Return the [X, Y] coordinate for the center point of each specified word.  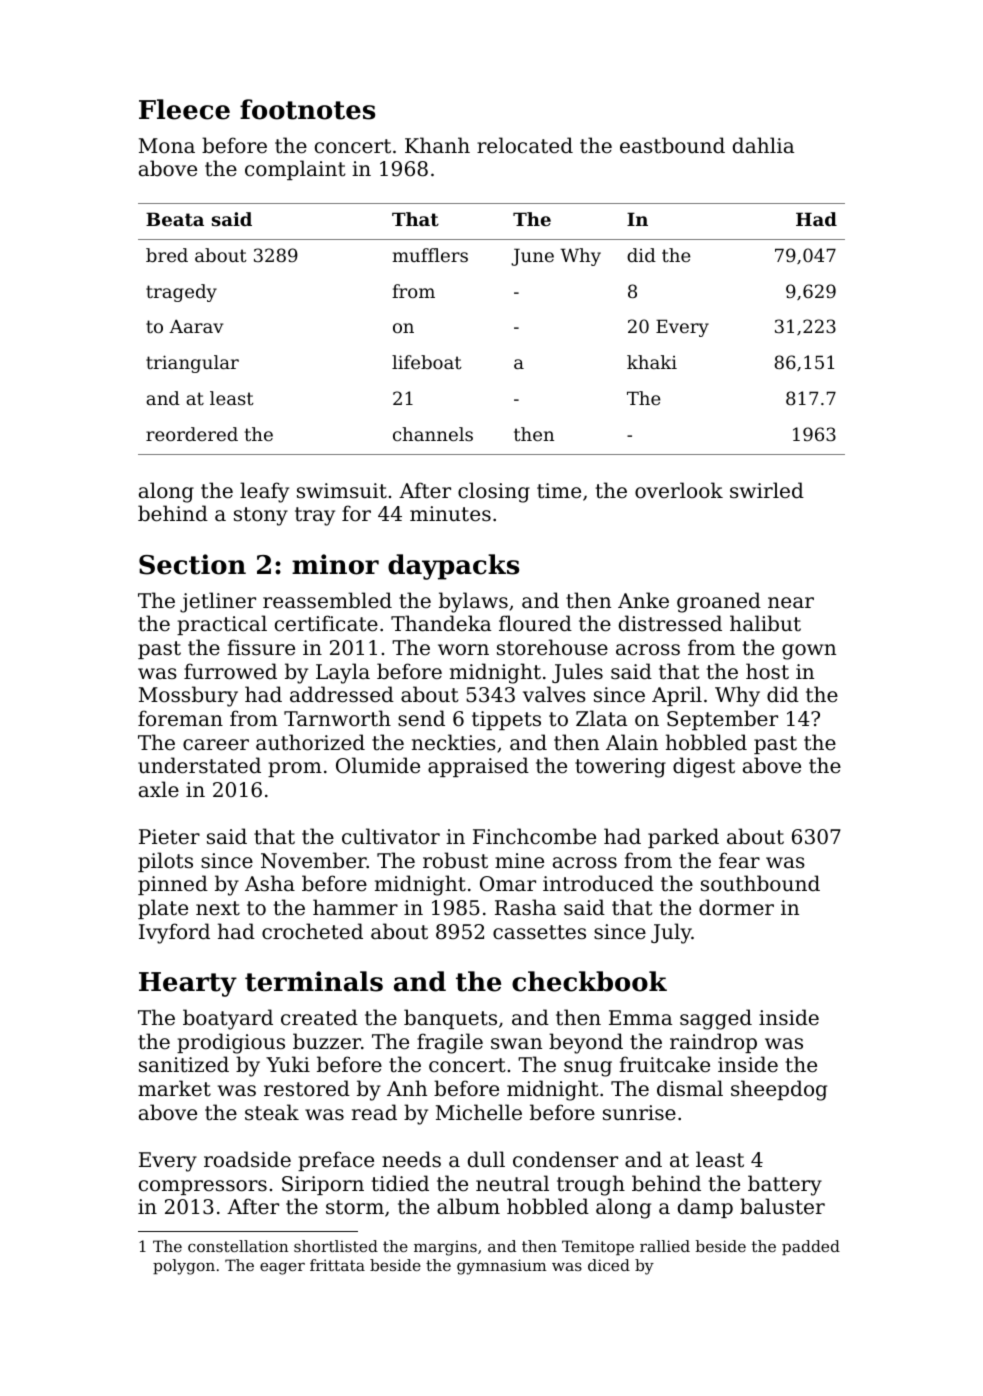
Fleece [184, 109]
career [216, 745]
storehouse [552, 647]
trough [591, 1185]
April [677, 696]
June [532, 257]
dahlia [763, 145]
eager [282, 1268]
